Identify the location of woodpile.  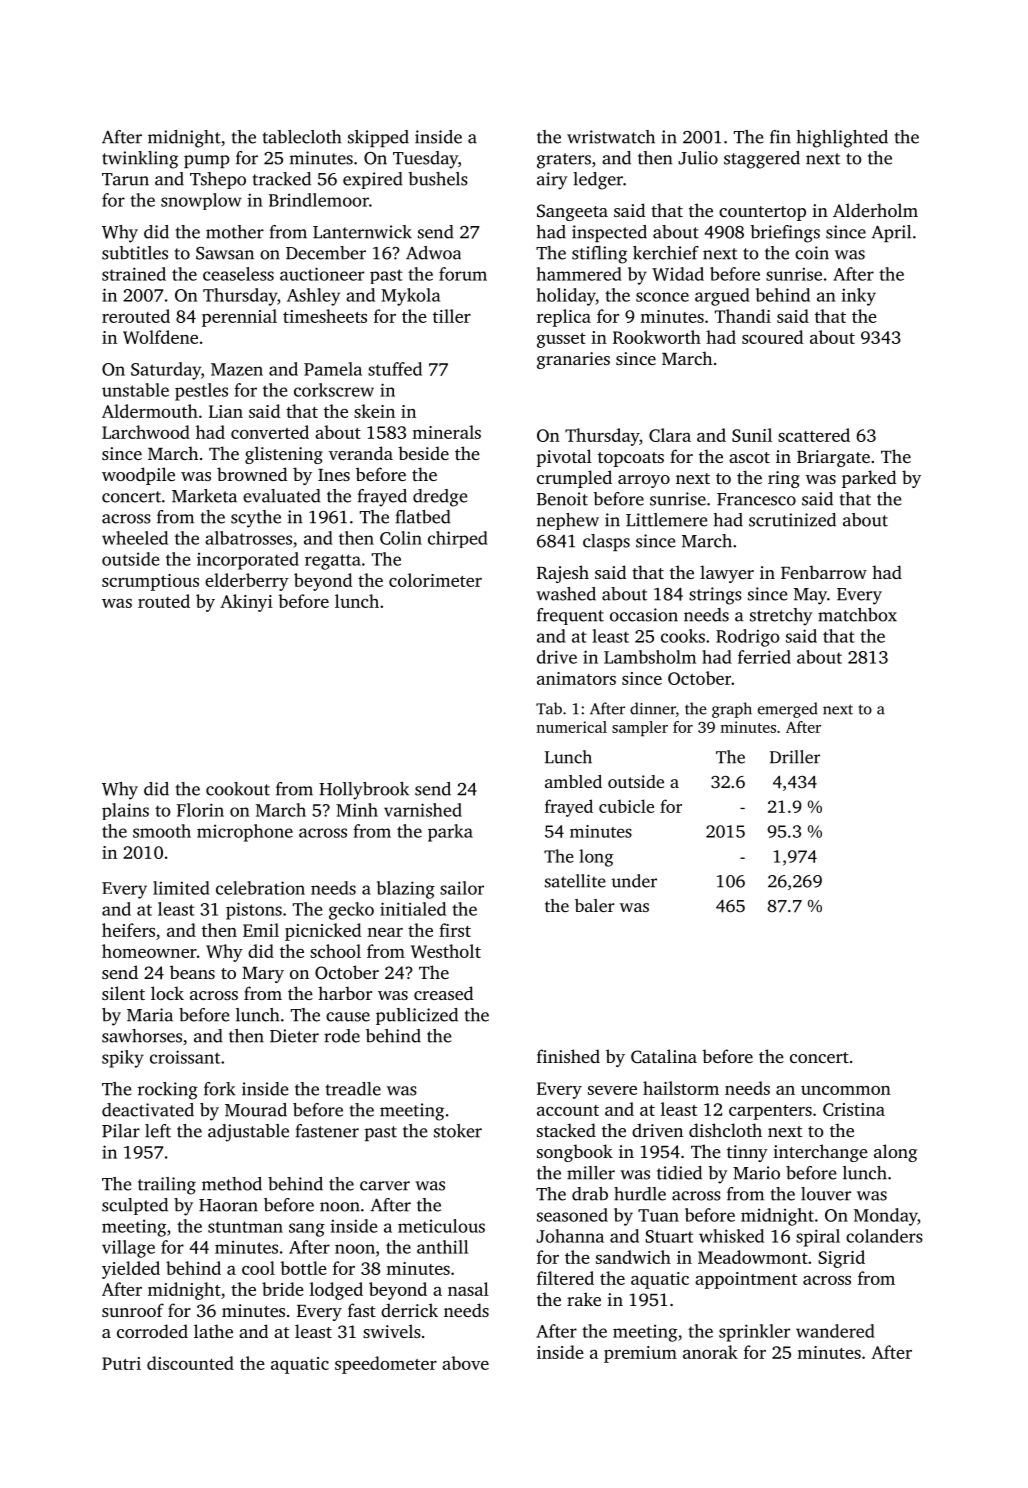
(138, 476).
